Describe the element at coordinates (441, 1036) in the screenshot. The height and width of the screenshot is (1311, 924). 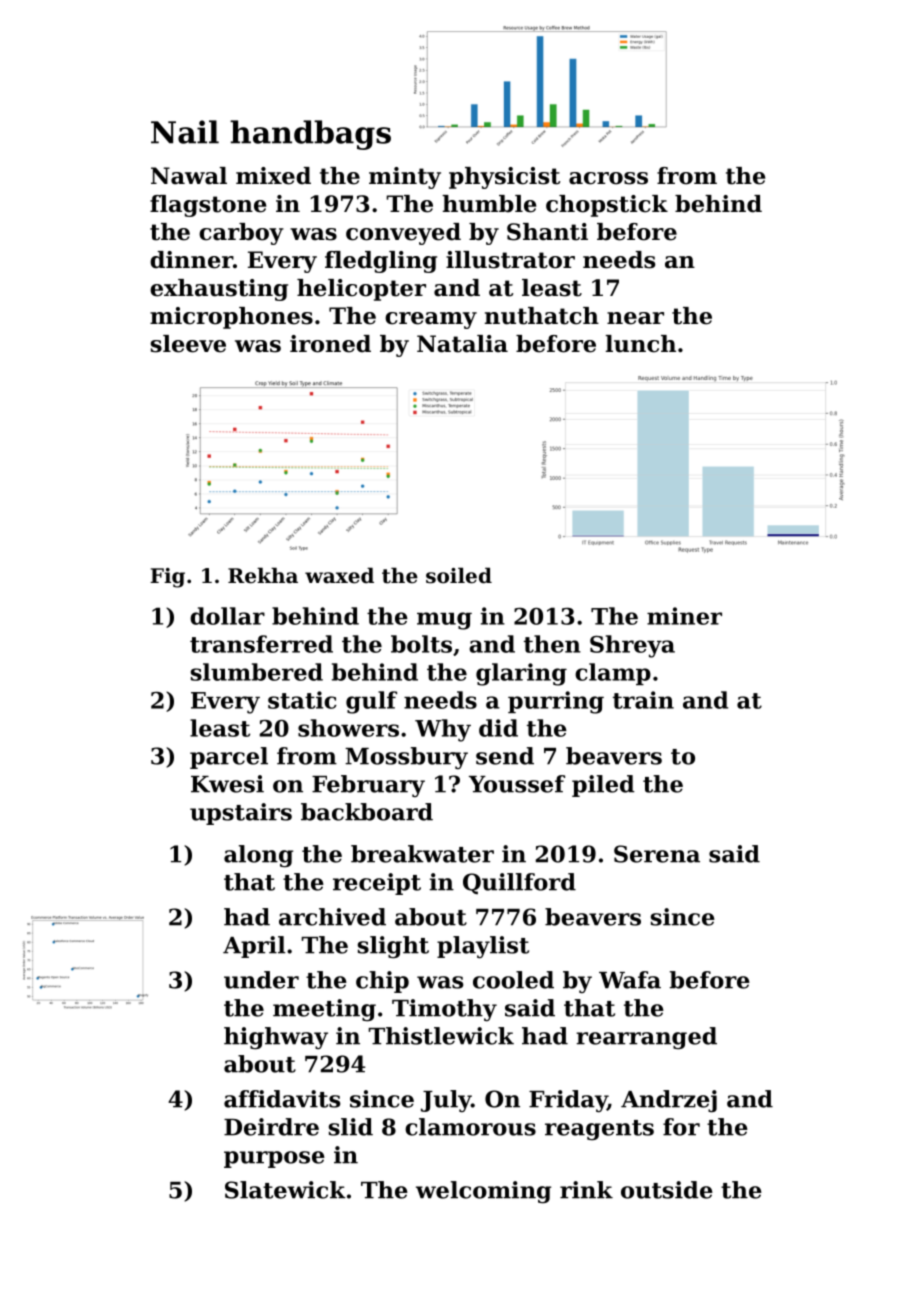
I see `Thistlewick` at that location.
